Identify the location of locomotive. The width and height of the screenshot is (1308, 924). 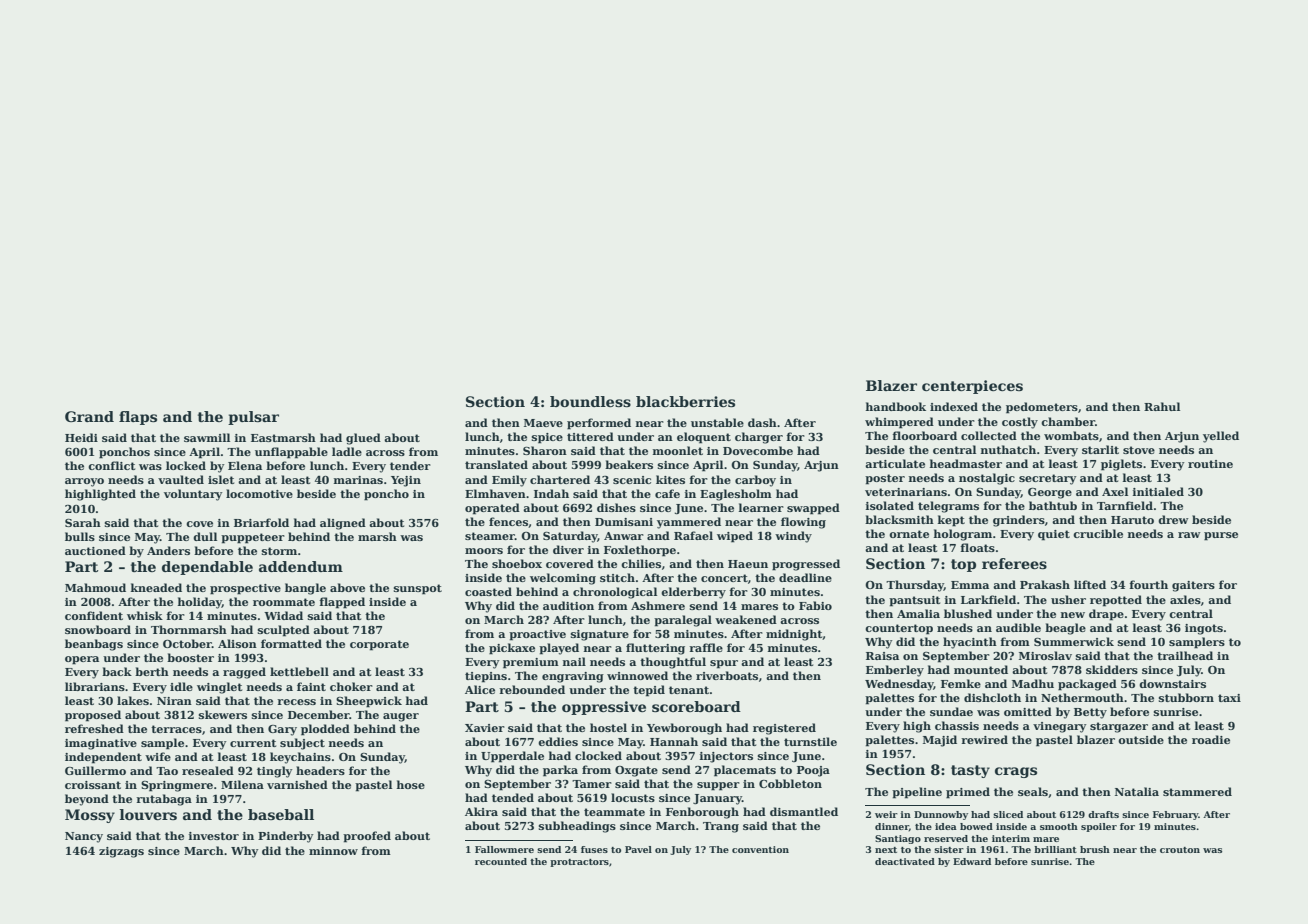
(259, 493).
